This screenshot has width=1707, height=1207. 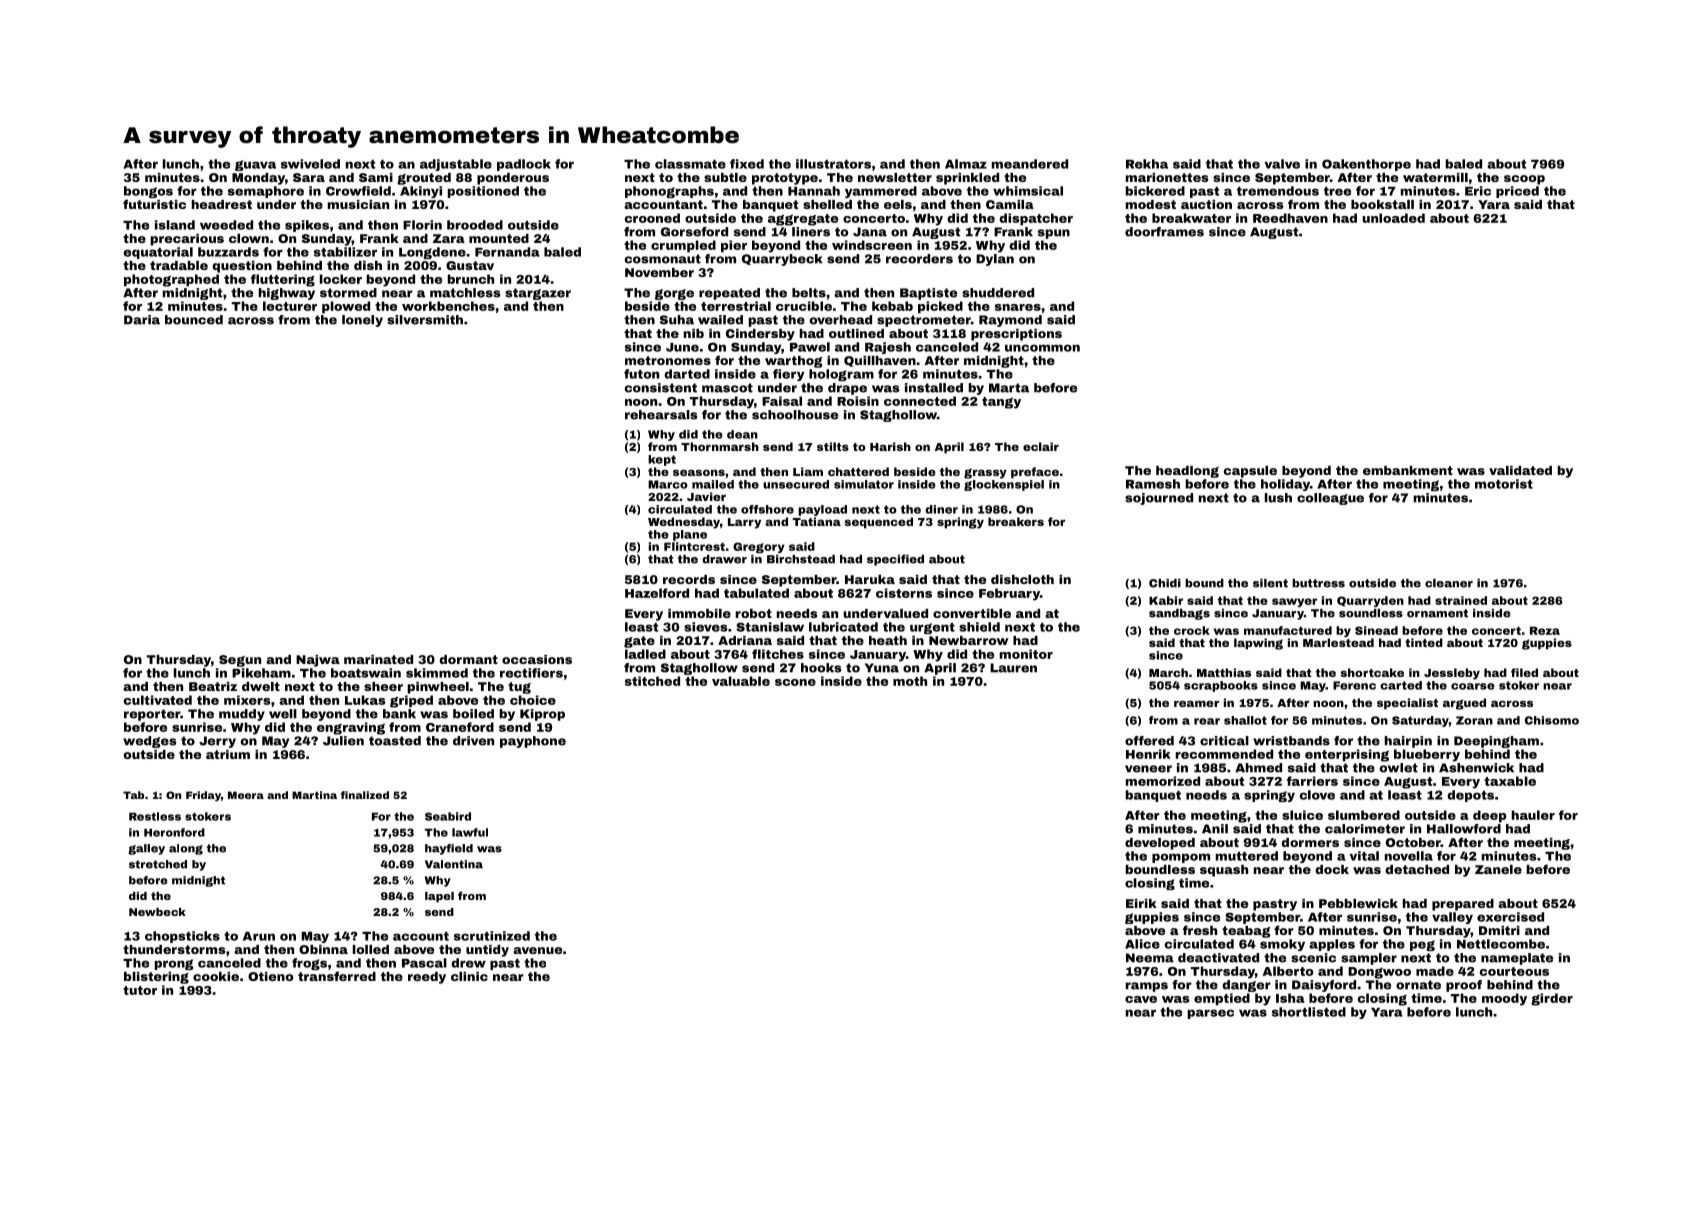 What do you see at coordinates (1200, 930) in the screenshot?
I see `fresh` at bounding box center [1200, 930].
